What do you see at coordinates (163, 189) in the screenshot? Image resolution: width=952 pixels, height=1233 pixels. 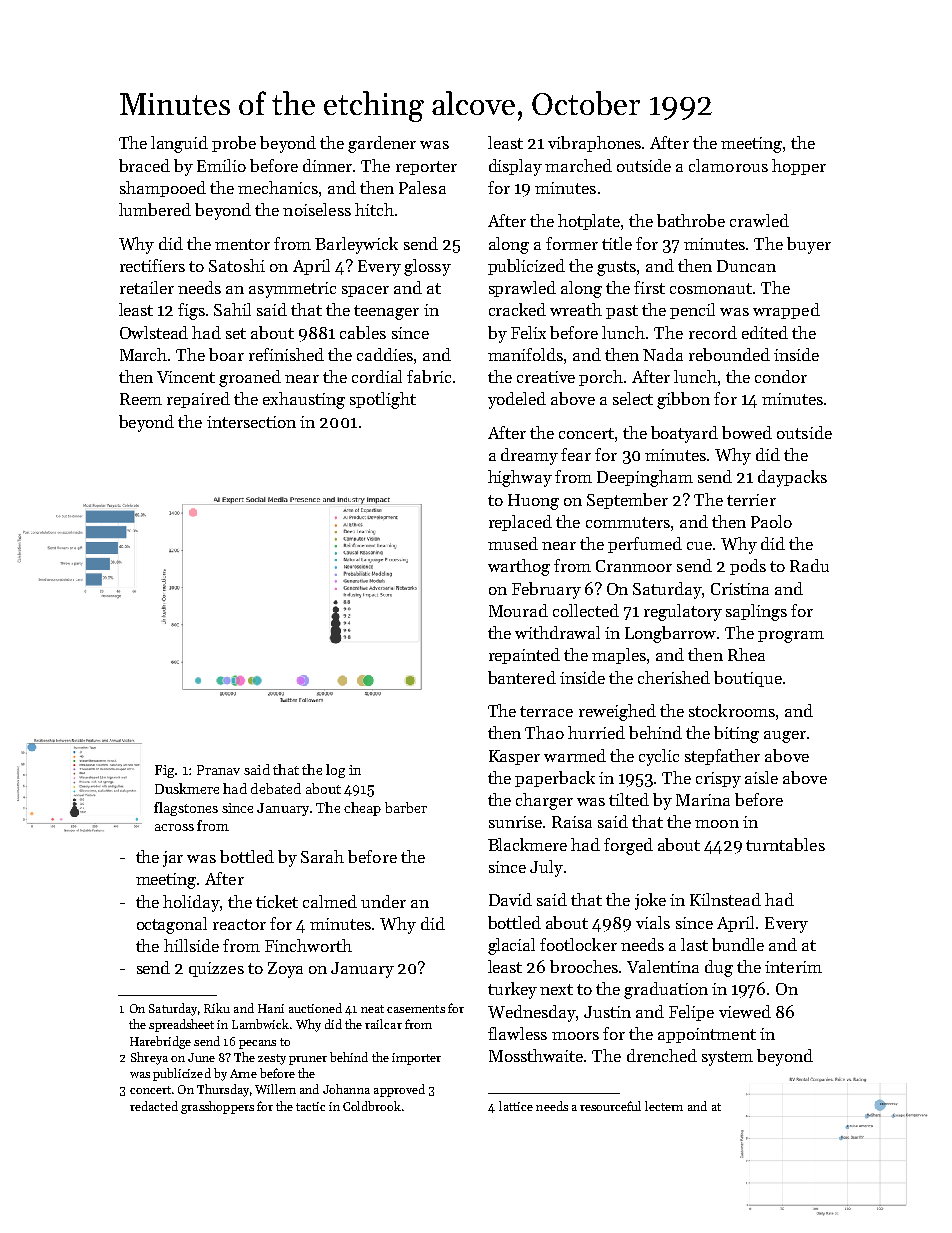 I see `shampooed` at bounding box center [163, 189].
